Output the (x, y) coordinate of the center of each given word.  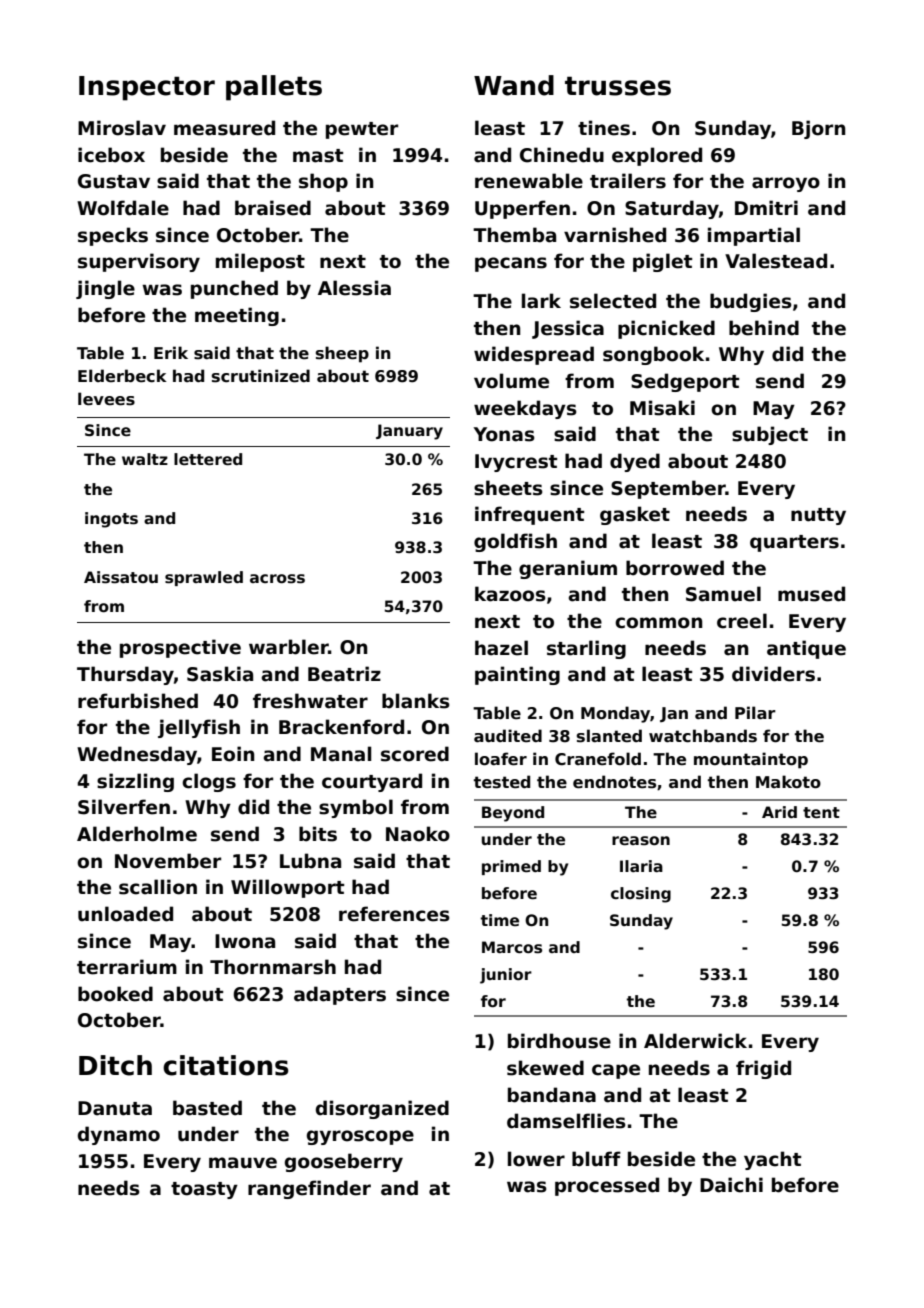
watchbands (703, 736)
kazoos (510, 594)
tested (502, 782)
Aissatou (121, 577)
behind (764, 328)
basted (207, 1108)
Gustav (114, 181)
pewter (362, 130)
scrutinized (261, 376)
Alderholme (137, 834)
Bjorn (818, 129)
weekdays (525, 409)
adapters (340, 995)
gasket (635, 515)
